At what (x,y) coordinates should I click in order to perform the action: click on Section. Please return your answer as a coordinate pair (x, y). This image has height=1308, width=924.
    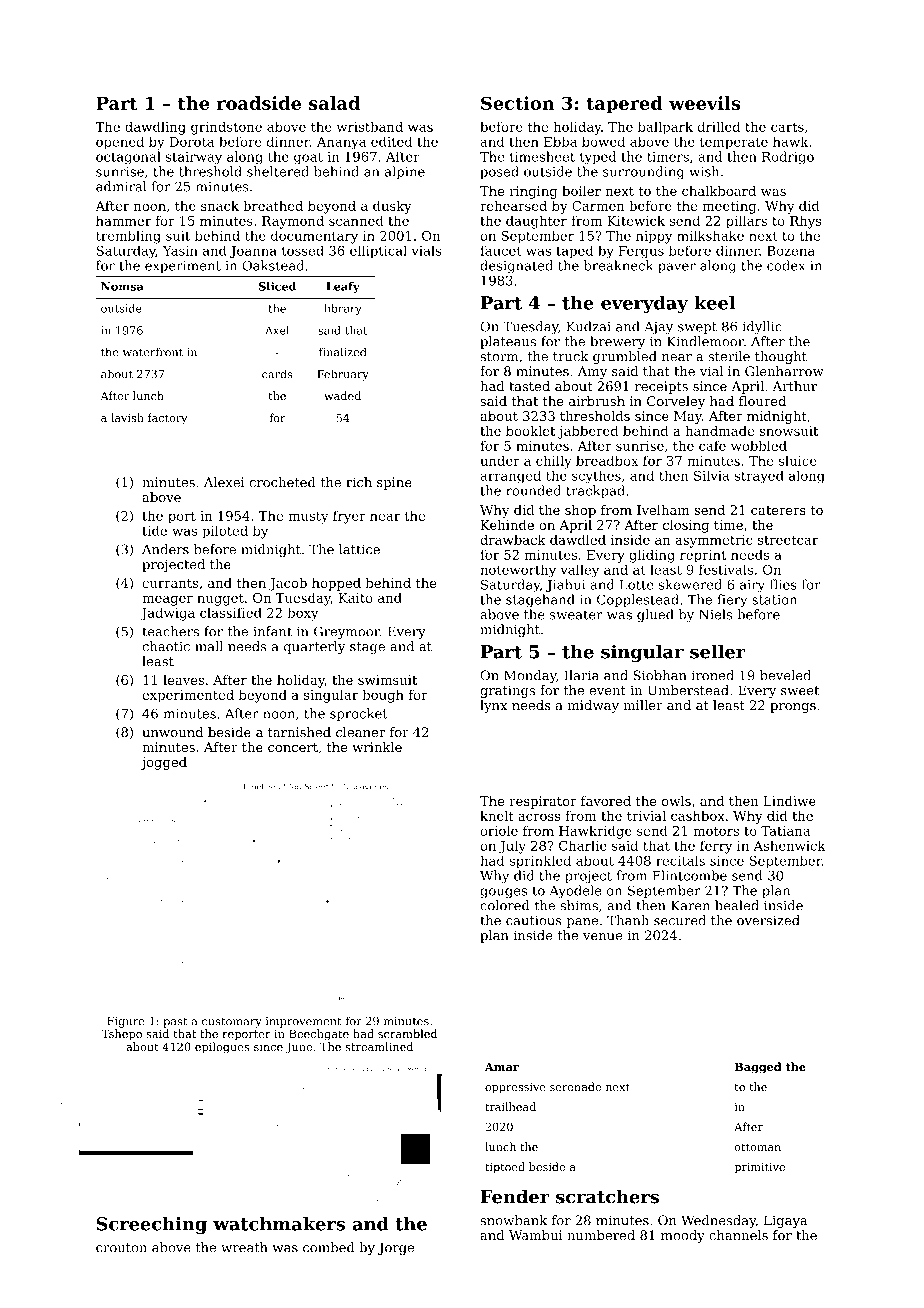
    Looking at the image, I should click on (518, 103).
